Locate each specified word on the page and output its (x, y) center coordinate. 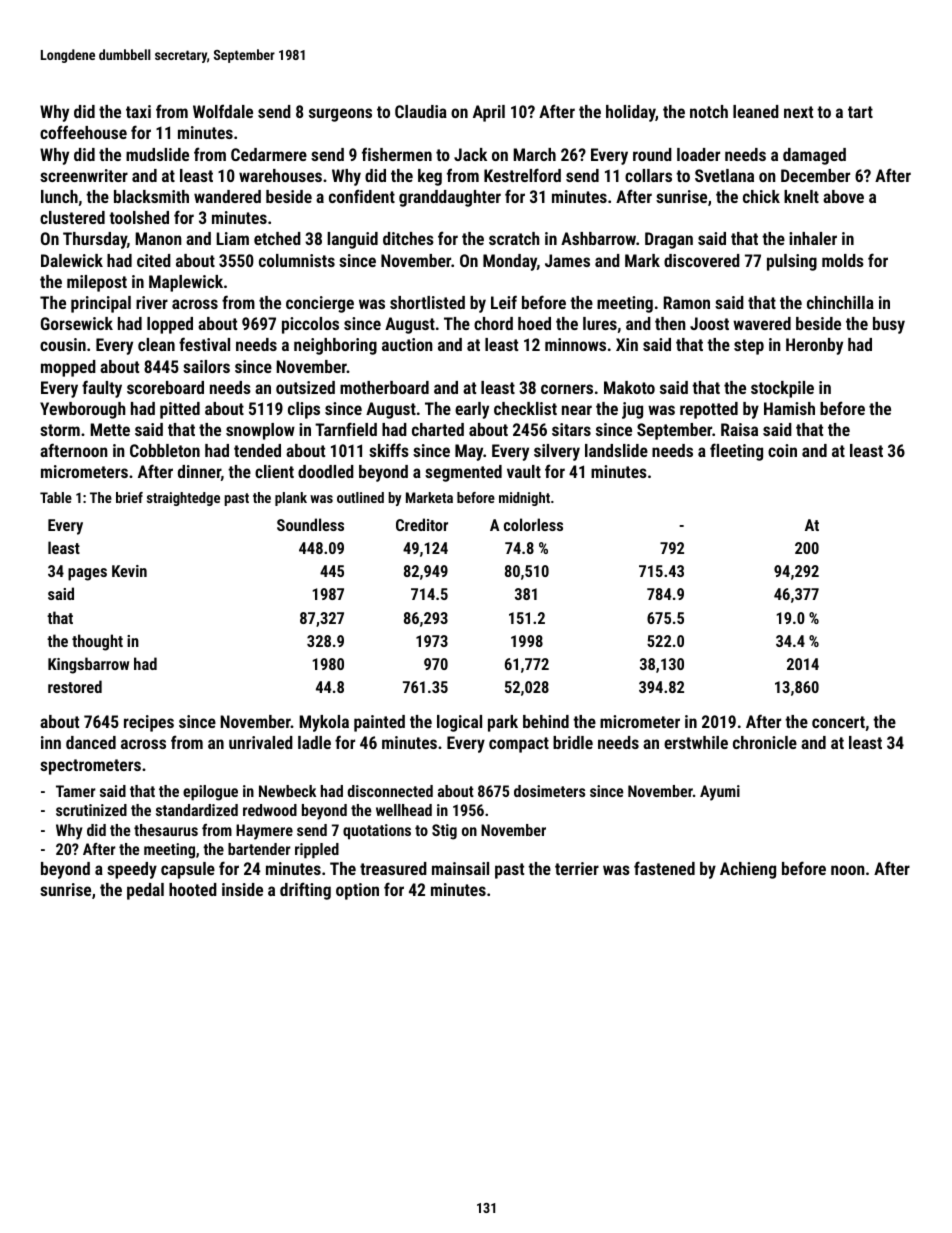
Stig (444, 832)
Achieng (748, 870)
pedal (145, 891)
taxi (138, 111)
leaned (756, 111)
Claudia (421, 111)
